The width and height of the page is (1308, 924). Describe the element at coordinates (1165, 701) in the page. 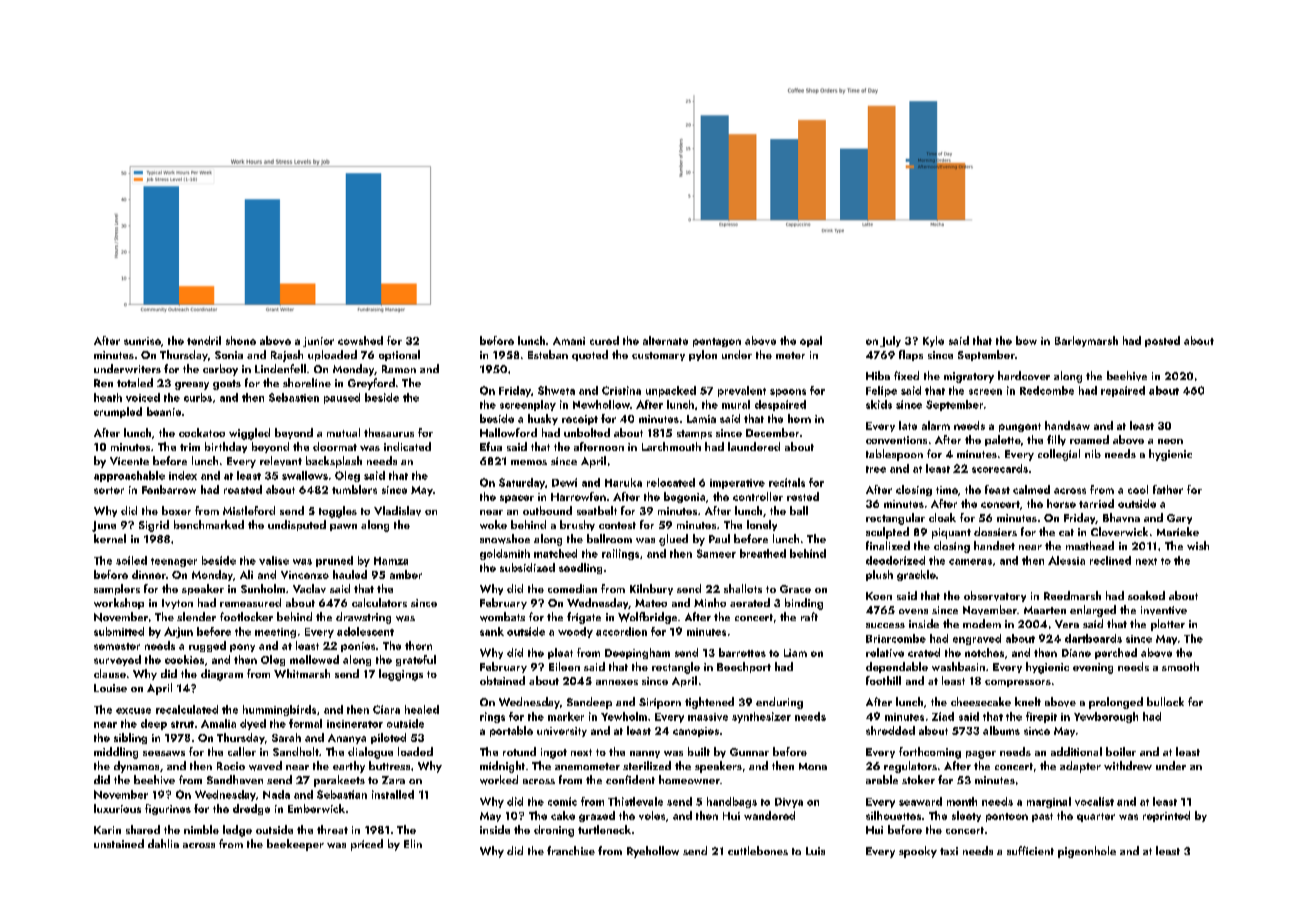

I see `bullock` at that location.
